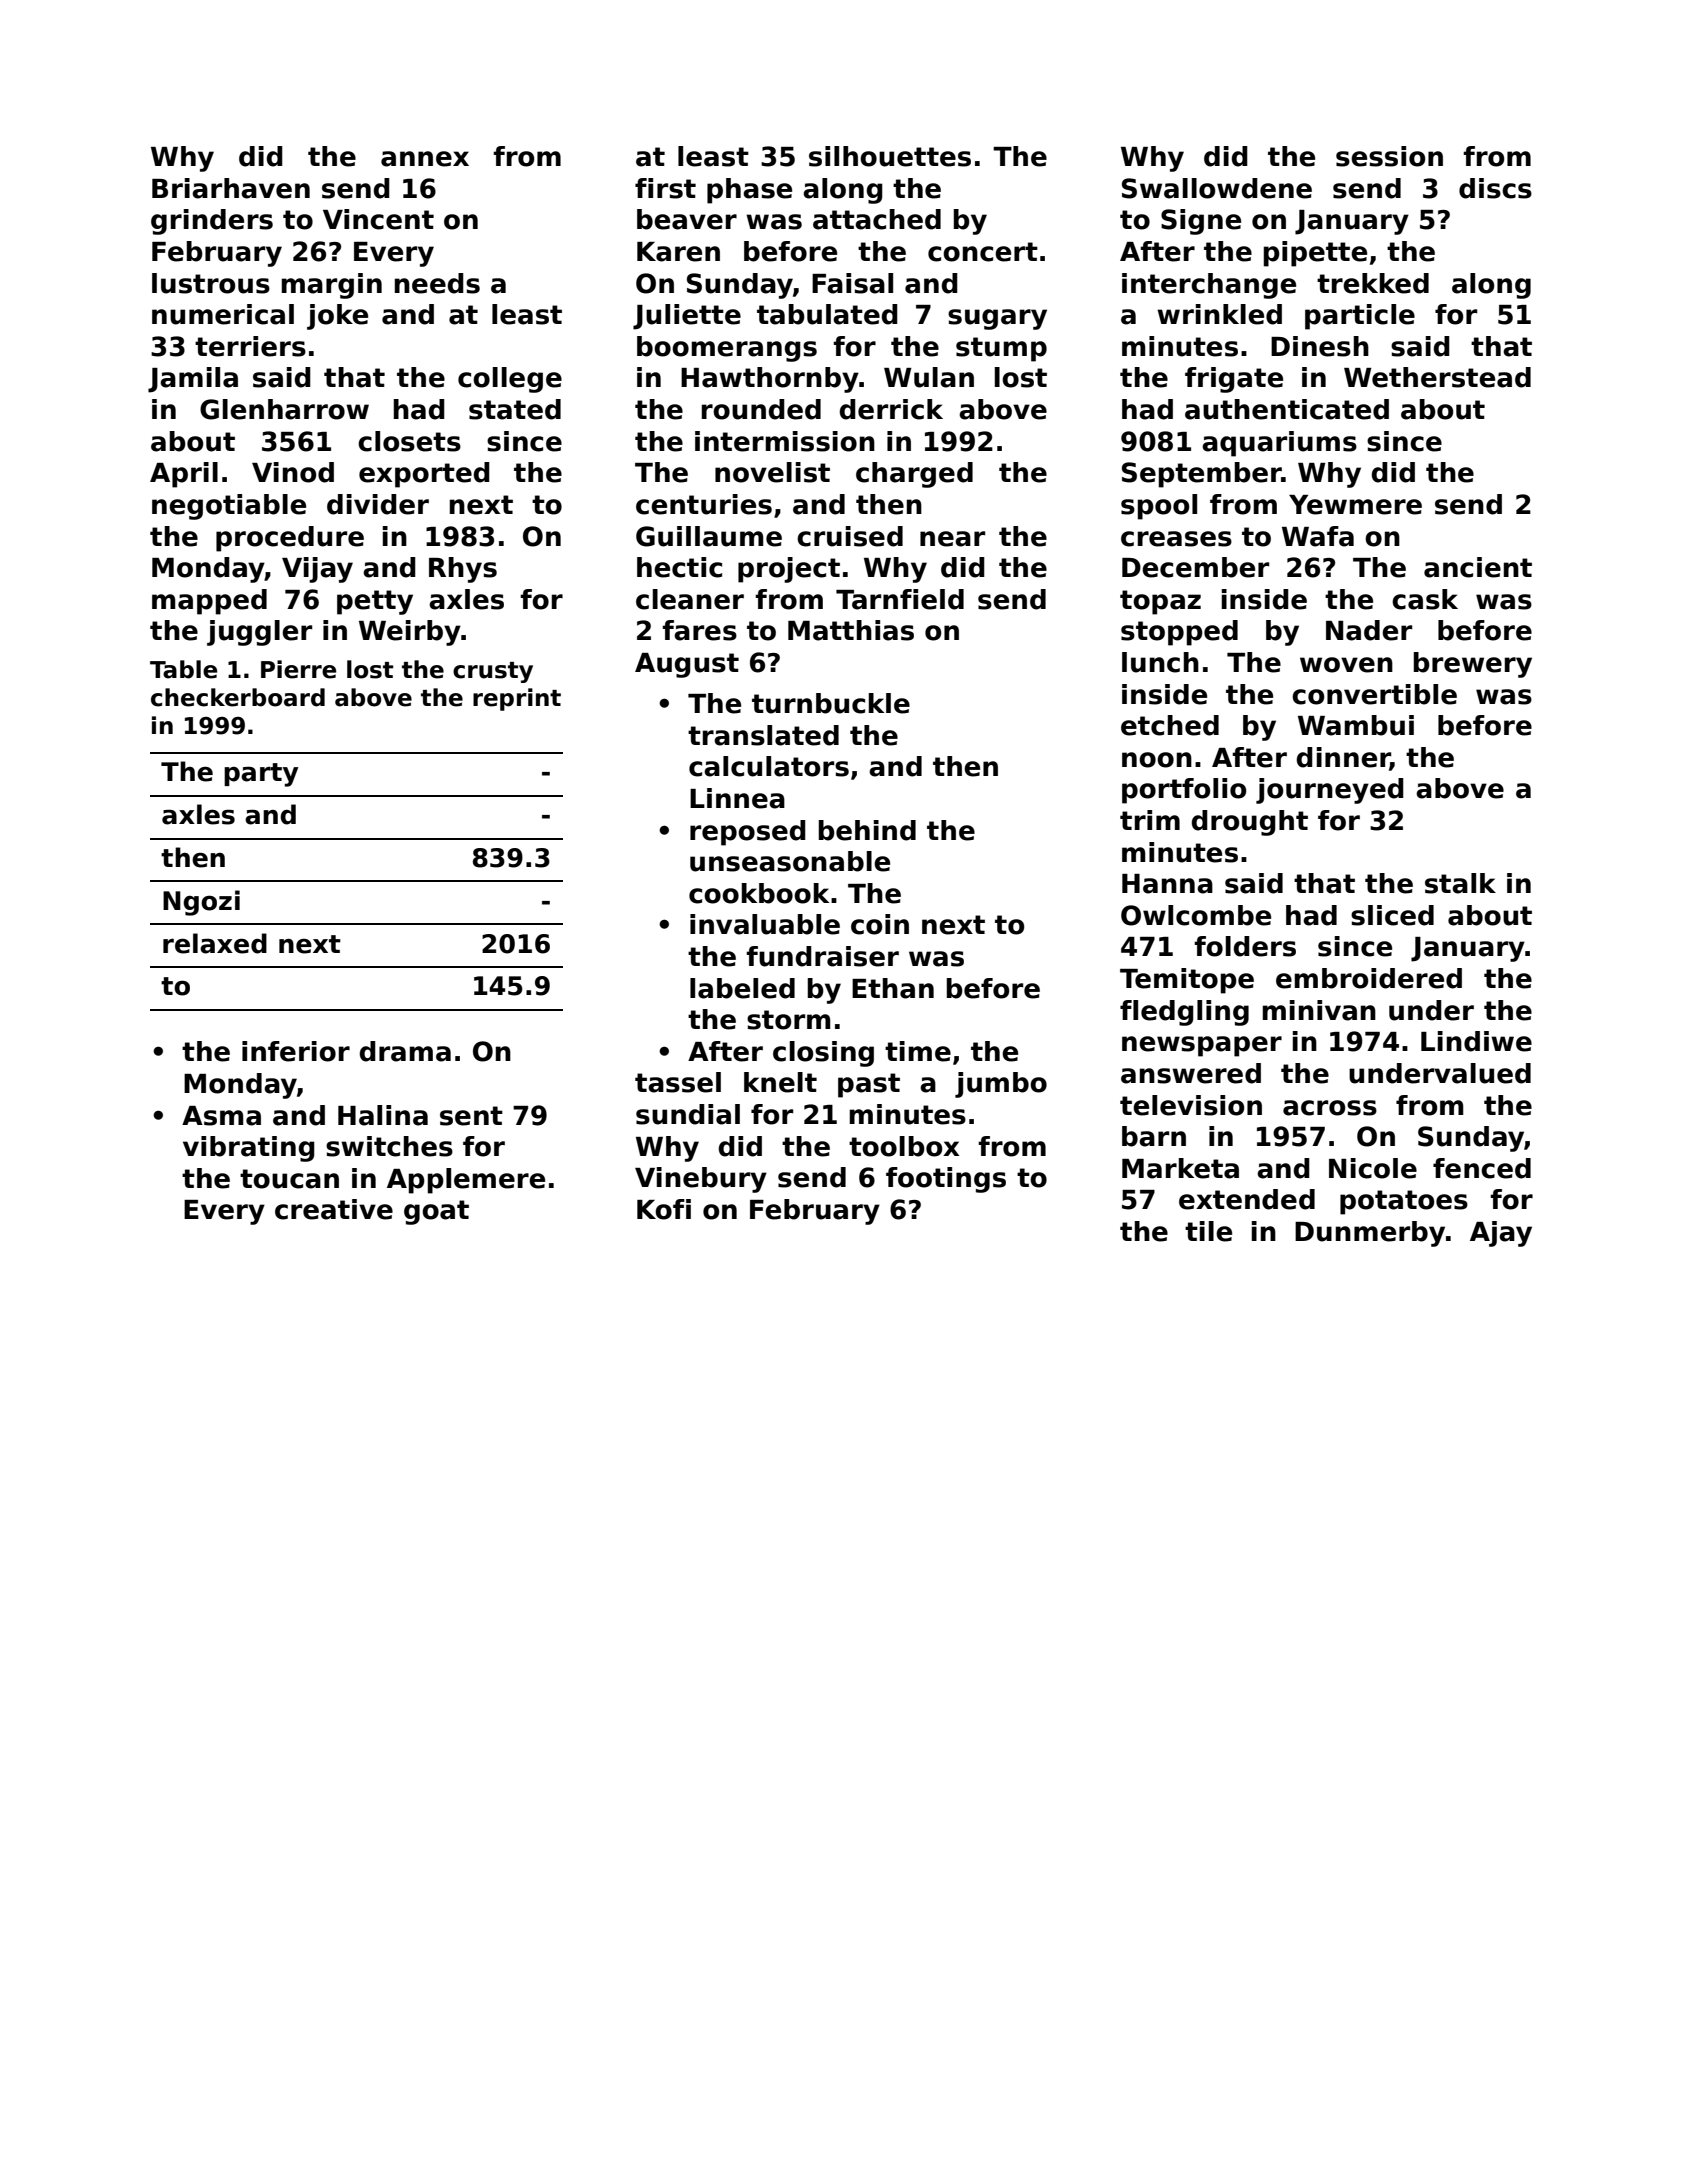 The image size is (1683, 2178). I want to click on annex, so click(425, 159).
